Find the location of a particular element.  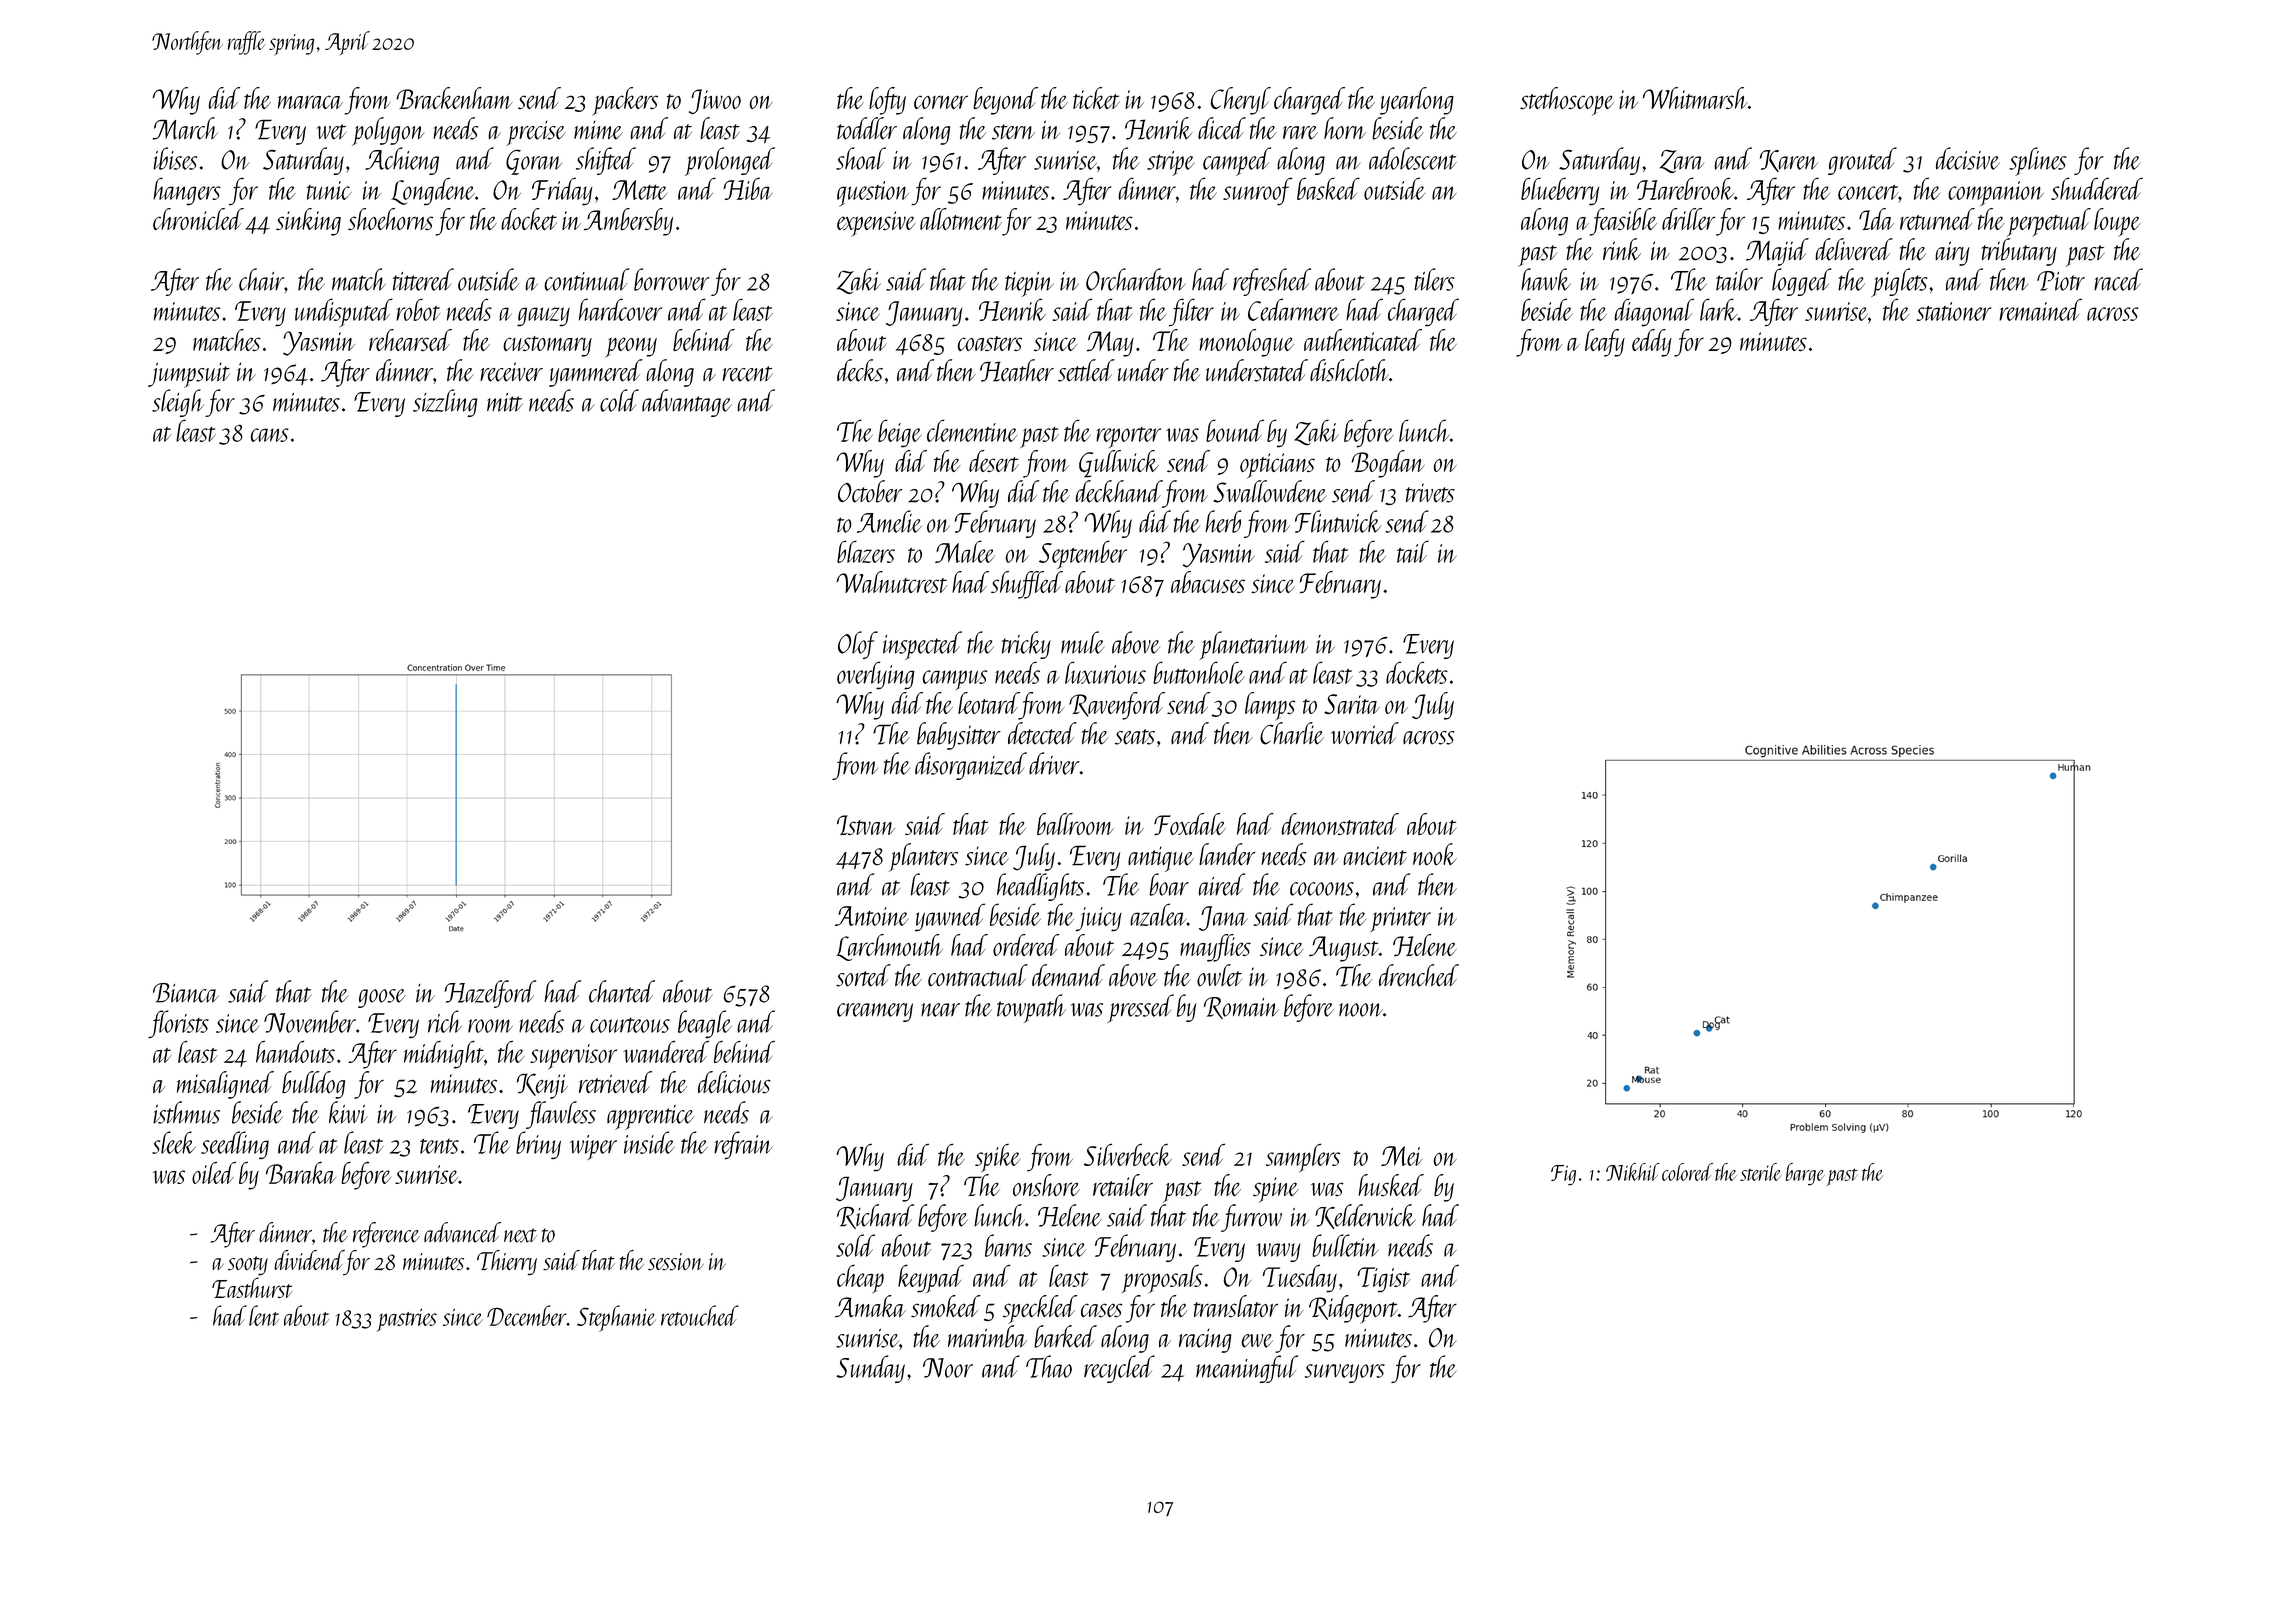

Jiwoo is located at coordinates (715, 101).
